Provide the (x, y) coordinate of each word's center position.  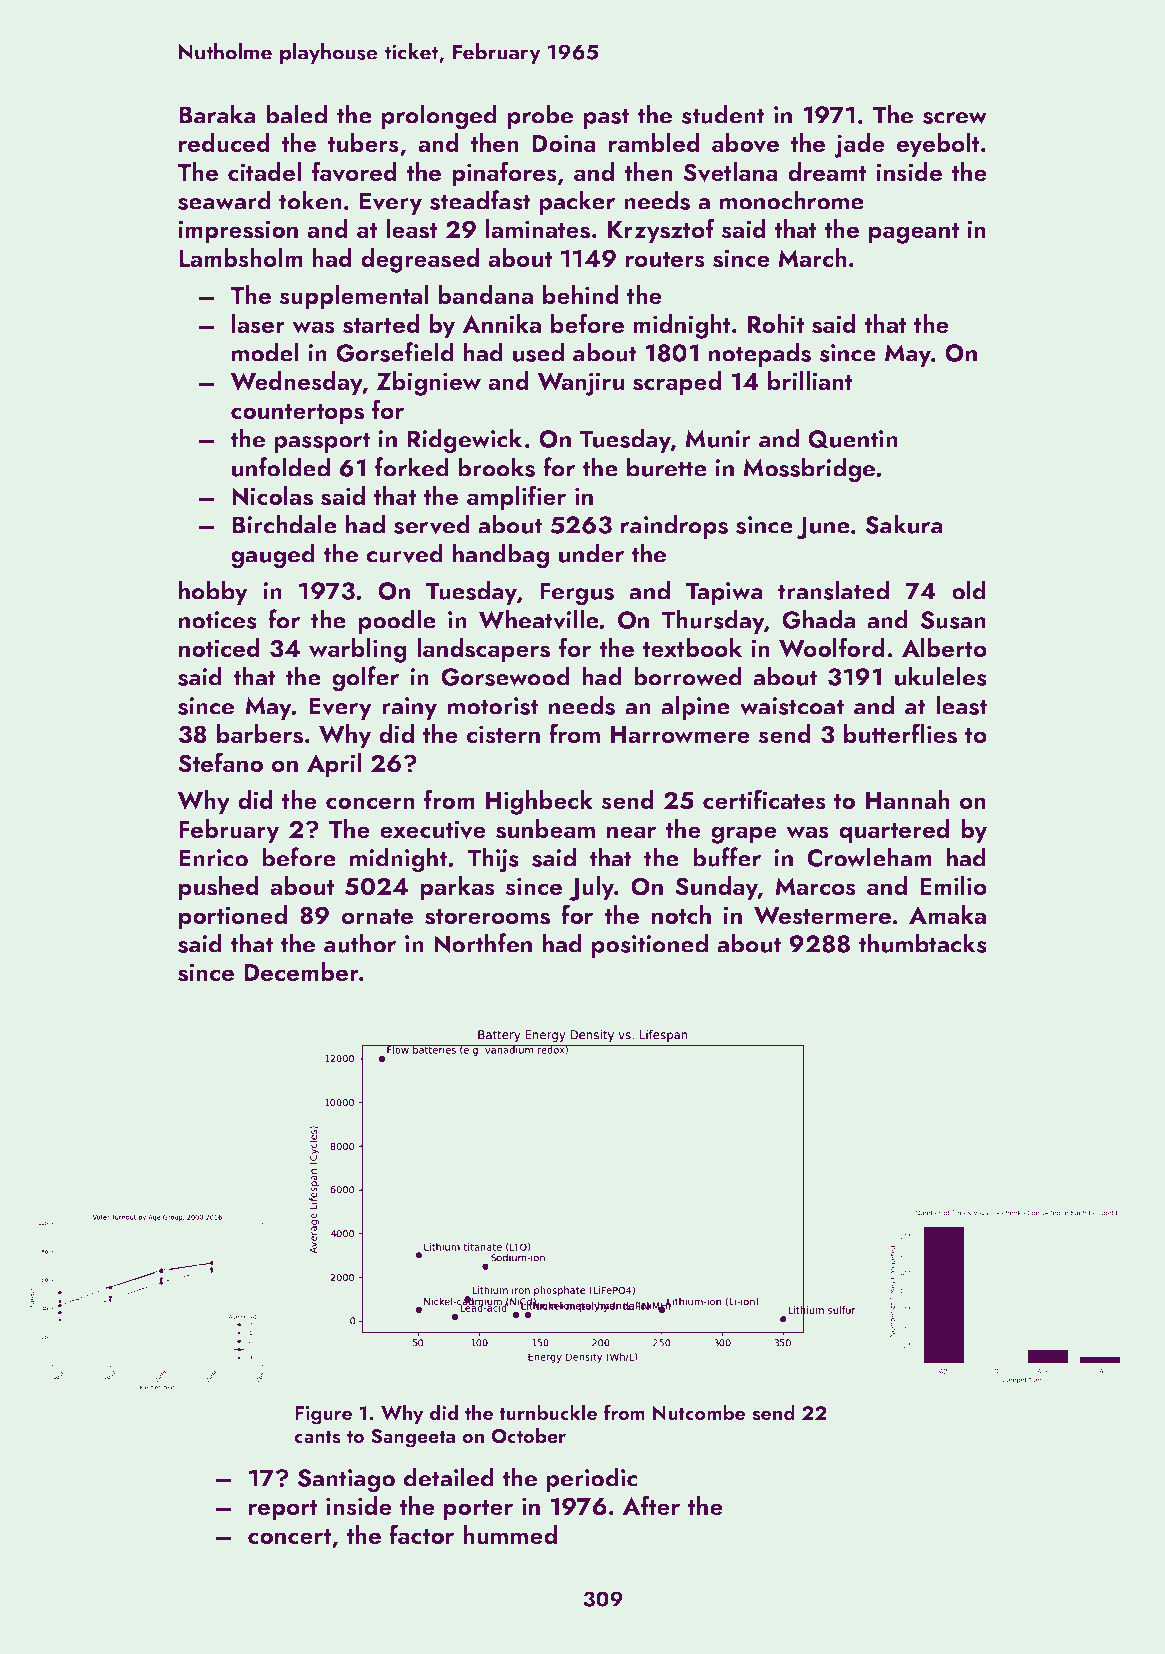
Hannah (908, 799)
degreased (420, 260)
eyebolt (938, 145)
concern (370, 803)
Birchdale (284, 524)
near (631, 832)
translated (833, 590)
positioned (650, 945)
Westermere (822, 916)
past (606, 118)
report (283, 1510)
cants (317, 1437)
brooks (496, 467)
